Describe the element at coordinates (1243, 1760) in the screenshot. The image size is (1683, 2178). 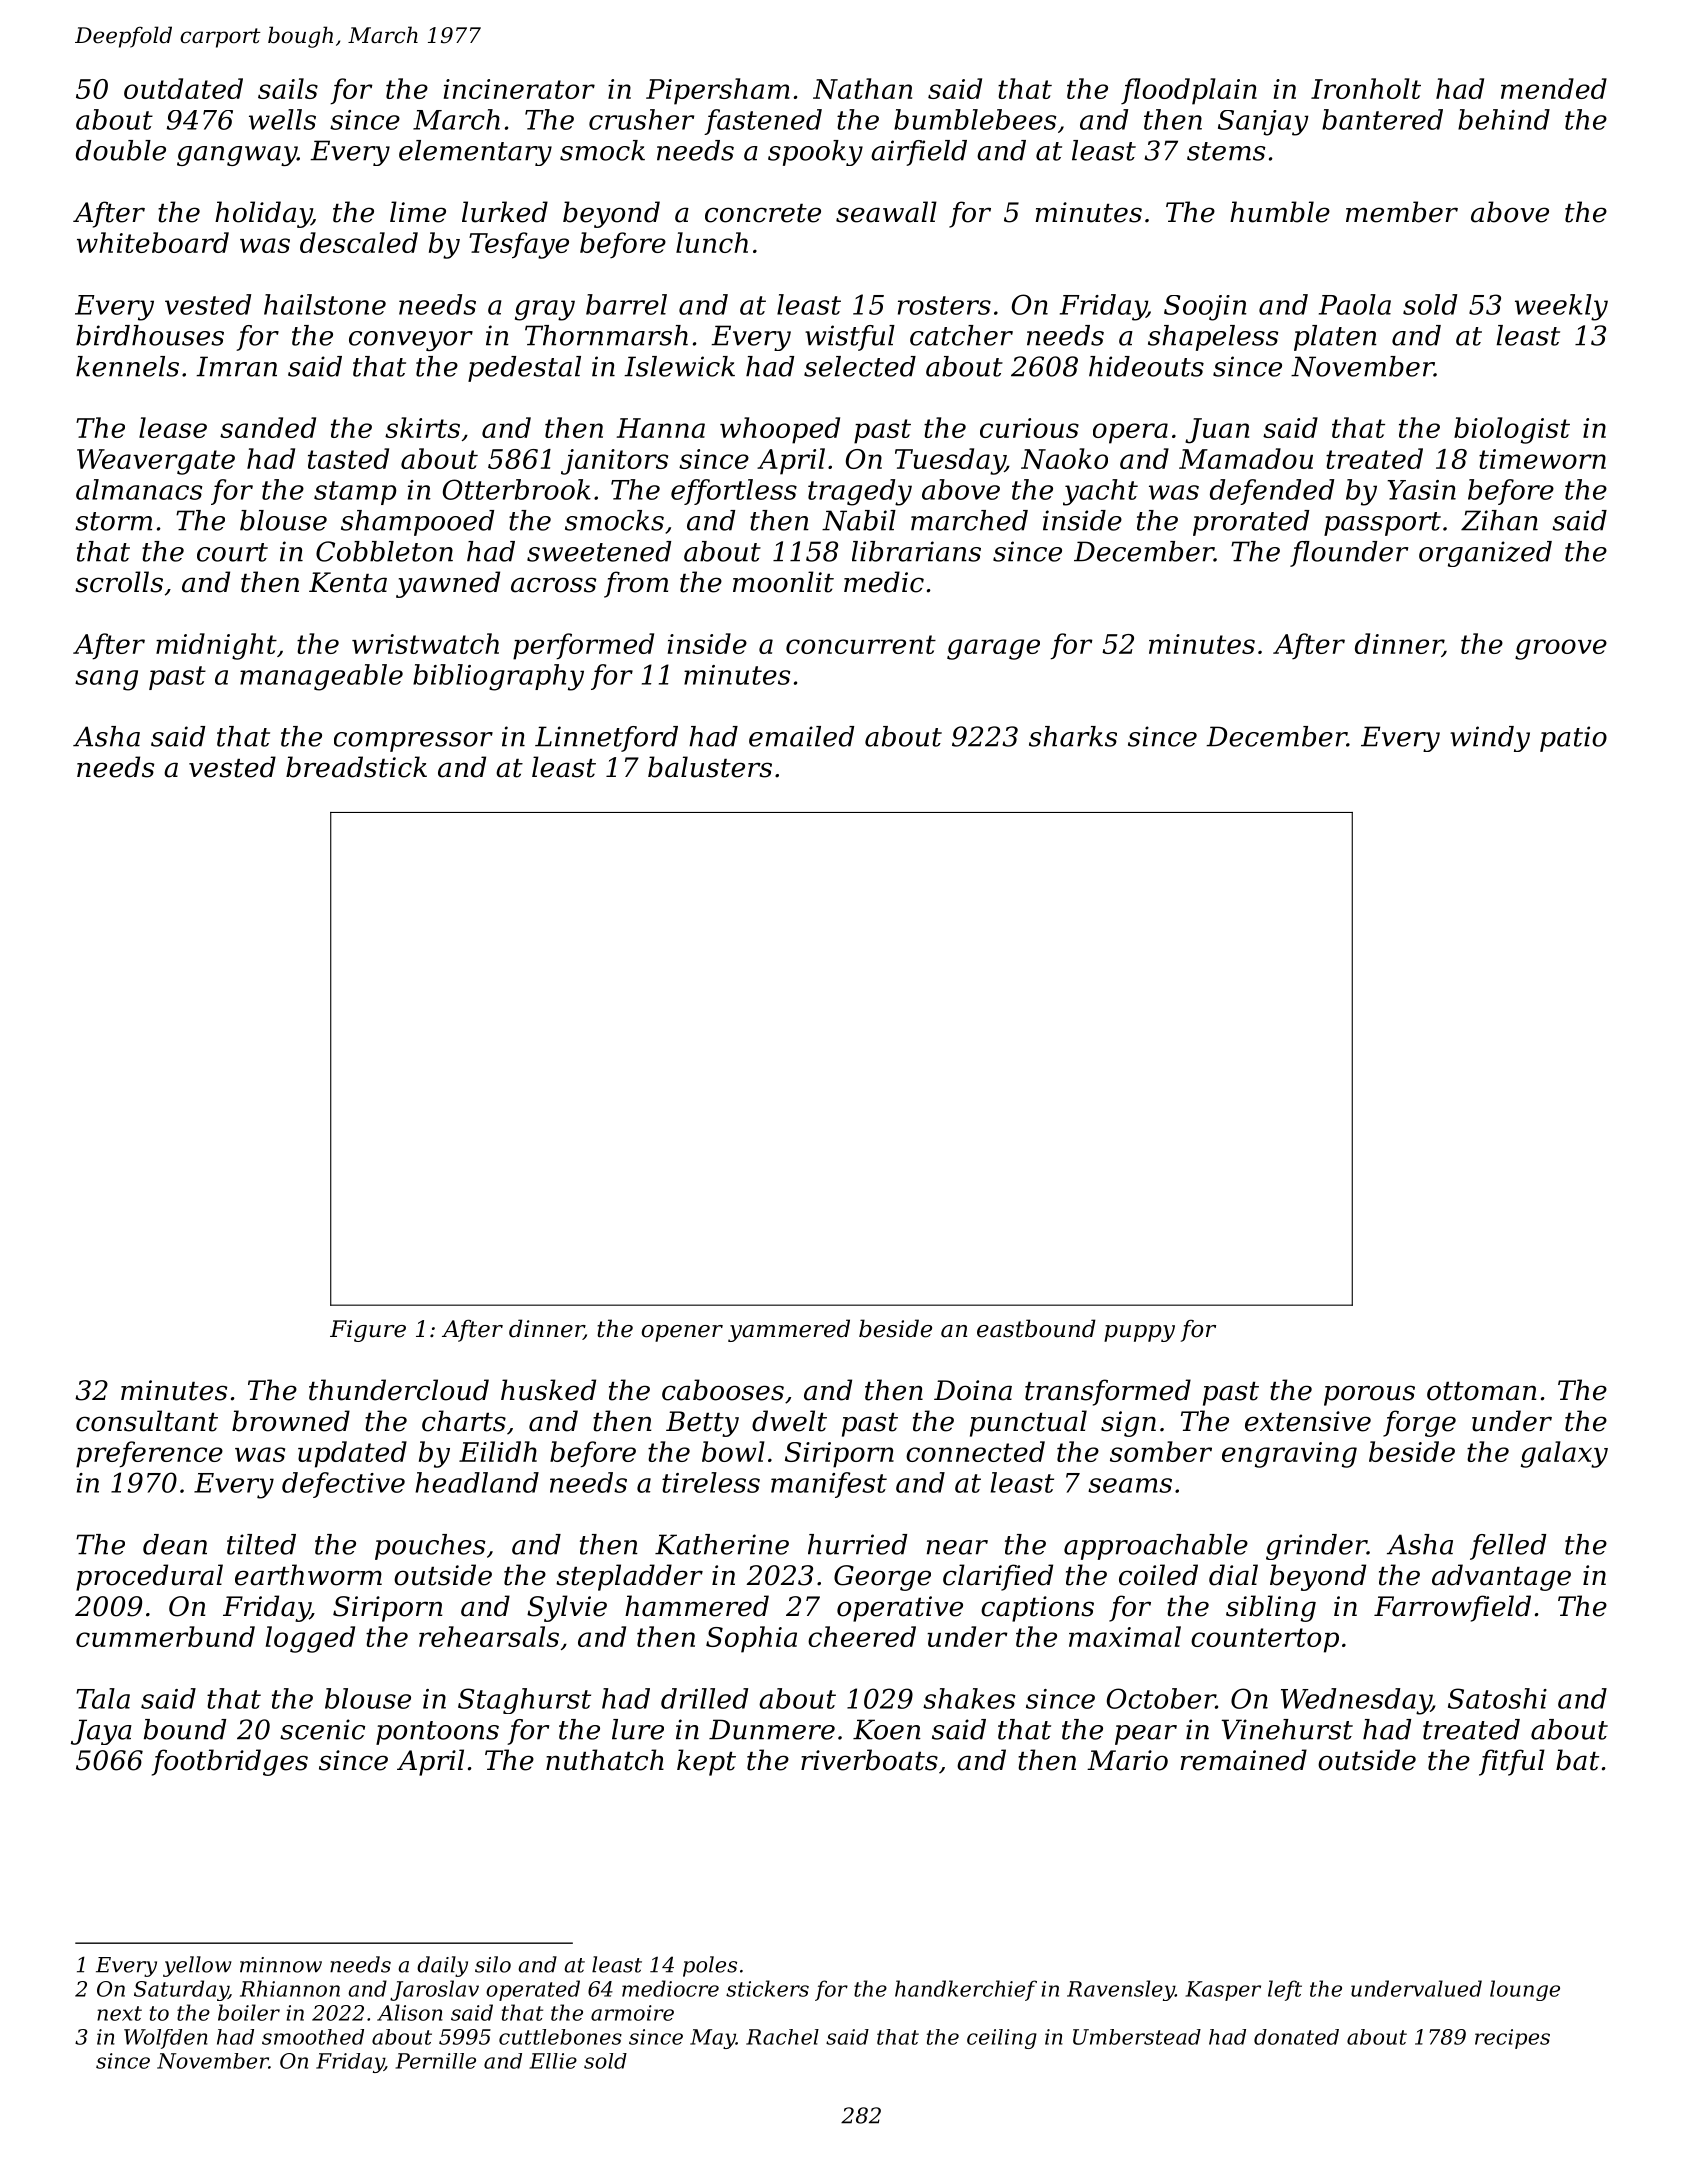
I see `remained` at that location.
